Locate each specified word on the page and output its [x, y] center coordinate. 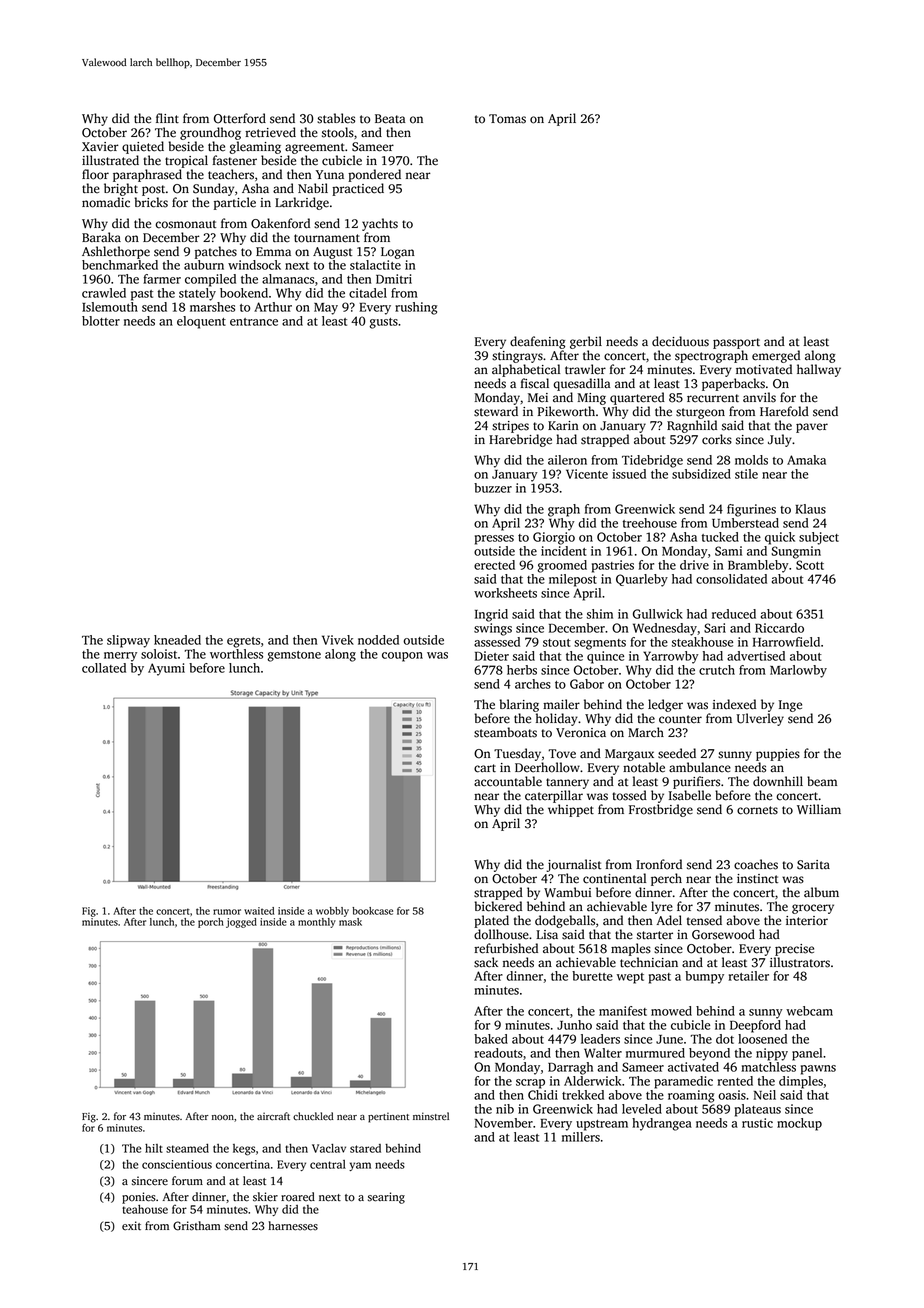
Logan [398, 253]
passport [736, 343]
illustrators [800, 962]
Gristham [197, 1226]
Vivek [338, 640]
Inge [790, 706]
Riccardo [779, 628]
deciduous [680, 341]
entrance [254, 322]
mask [350, 922]
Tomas [507, 119]
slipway [128, 641]
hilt [154, 1148]
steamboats [505, 732]
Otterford [240, 118]
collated [104, 668]
